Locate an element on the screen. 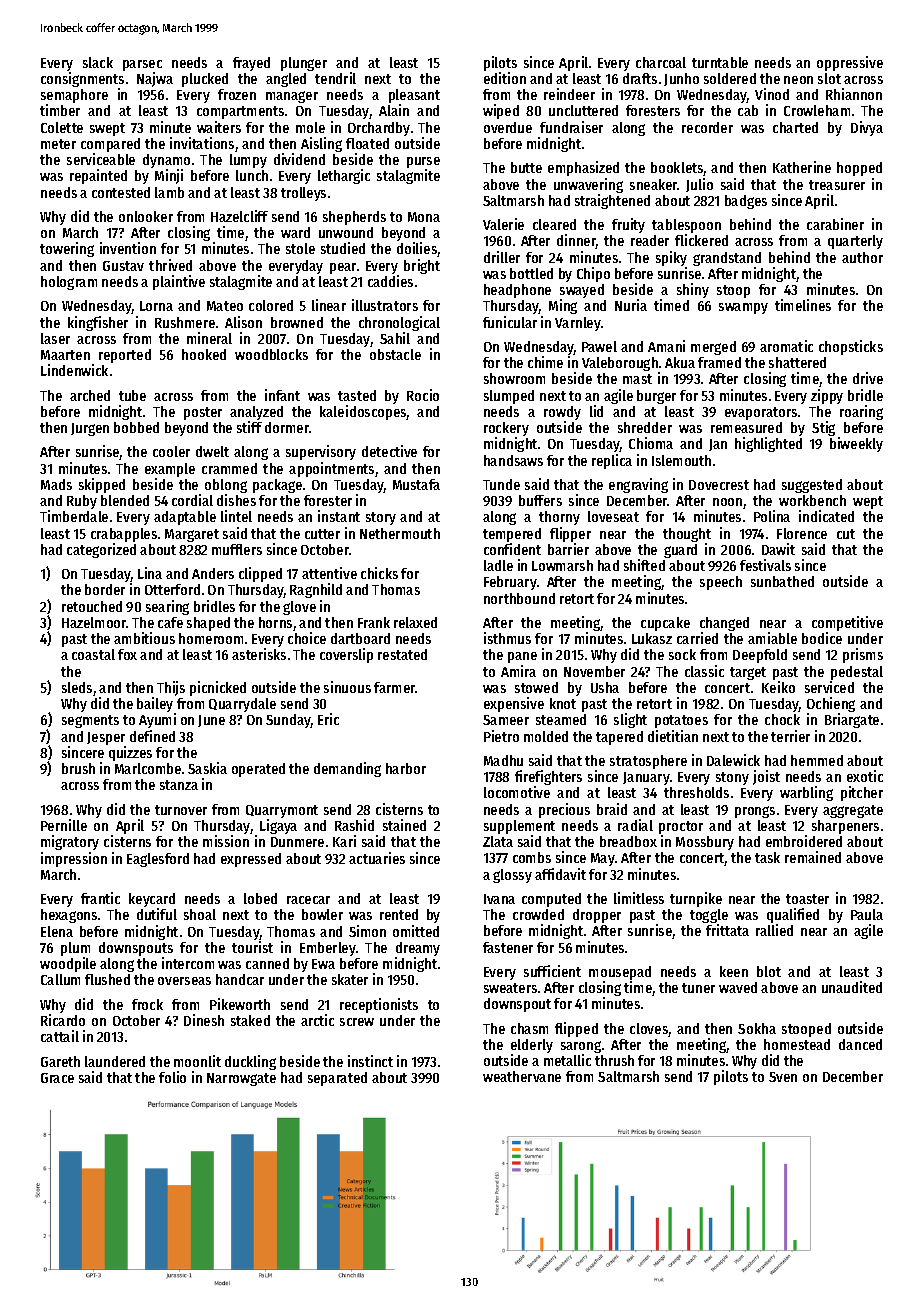 Image resolution: width=924 pixels, height=1308 pixels. slack is located at coordinates (98, 62).
